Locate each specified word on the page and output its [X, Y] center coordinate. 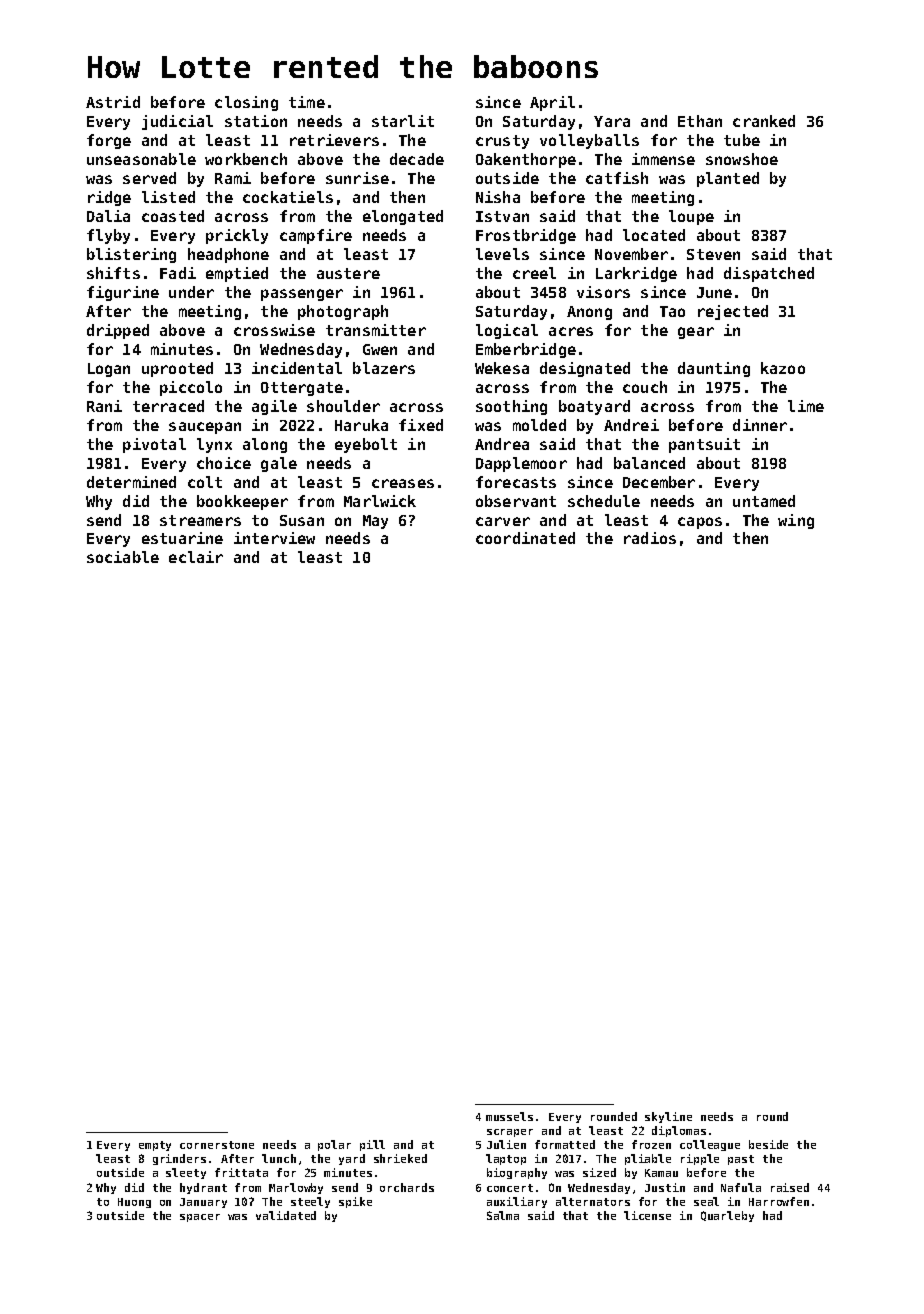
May [375, 522]
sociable [123, 557]
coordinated [525, 538]
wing [796, 521]
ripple [700, 1159]
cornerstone [217, 1145]
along [265, 445]
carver [503, 521]
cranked [764, 121]
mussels [509, 1116]
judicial [177, 122]
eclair [196, 557]
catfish [617, 178]
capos [700, 523]
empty [155, 1146]
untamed [764, 501]
